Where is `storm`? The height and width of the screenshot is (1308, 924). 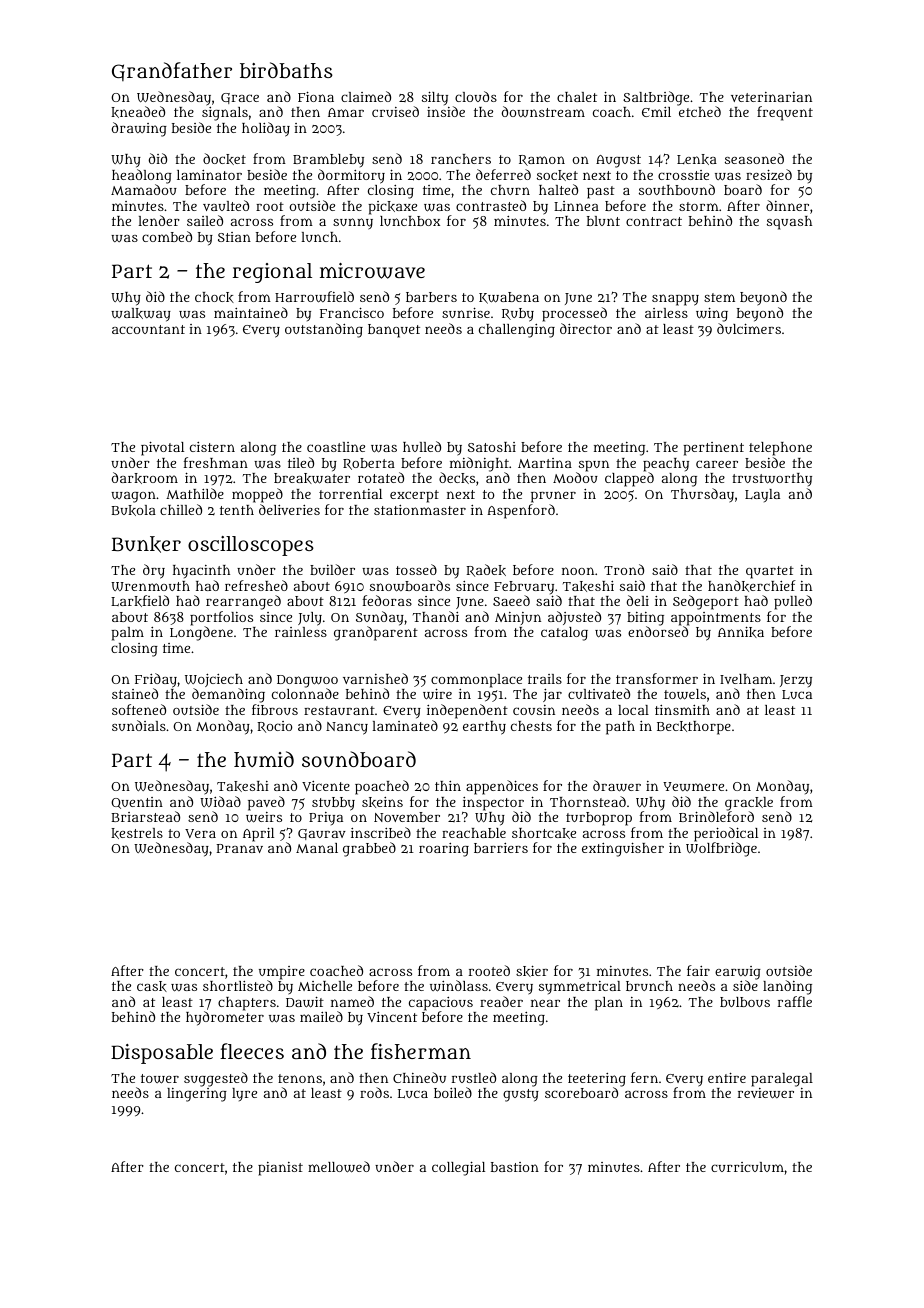 storm is located at coordinates (699, 206).
